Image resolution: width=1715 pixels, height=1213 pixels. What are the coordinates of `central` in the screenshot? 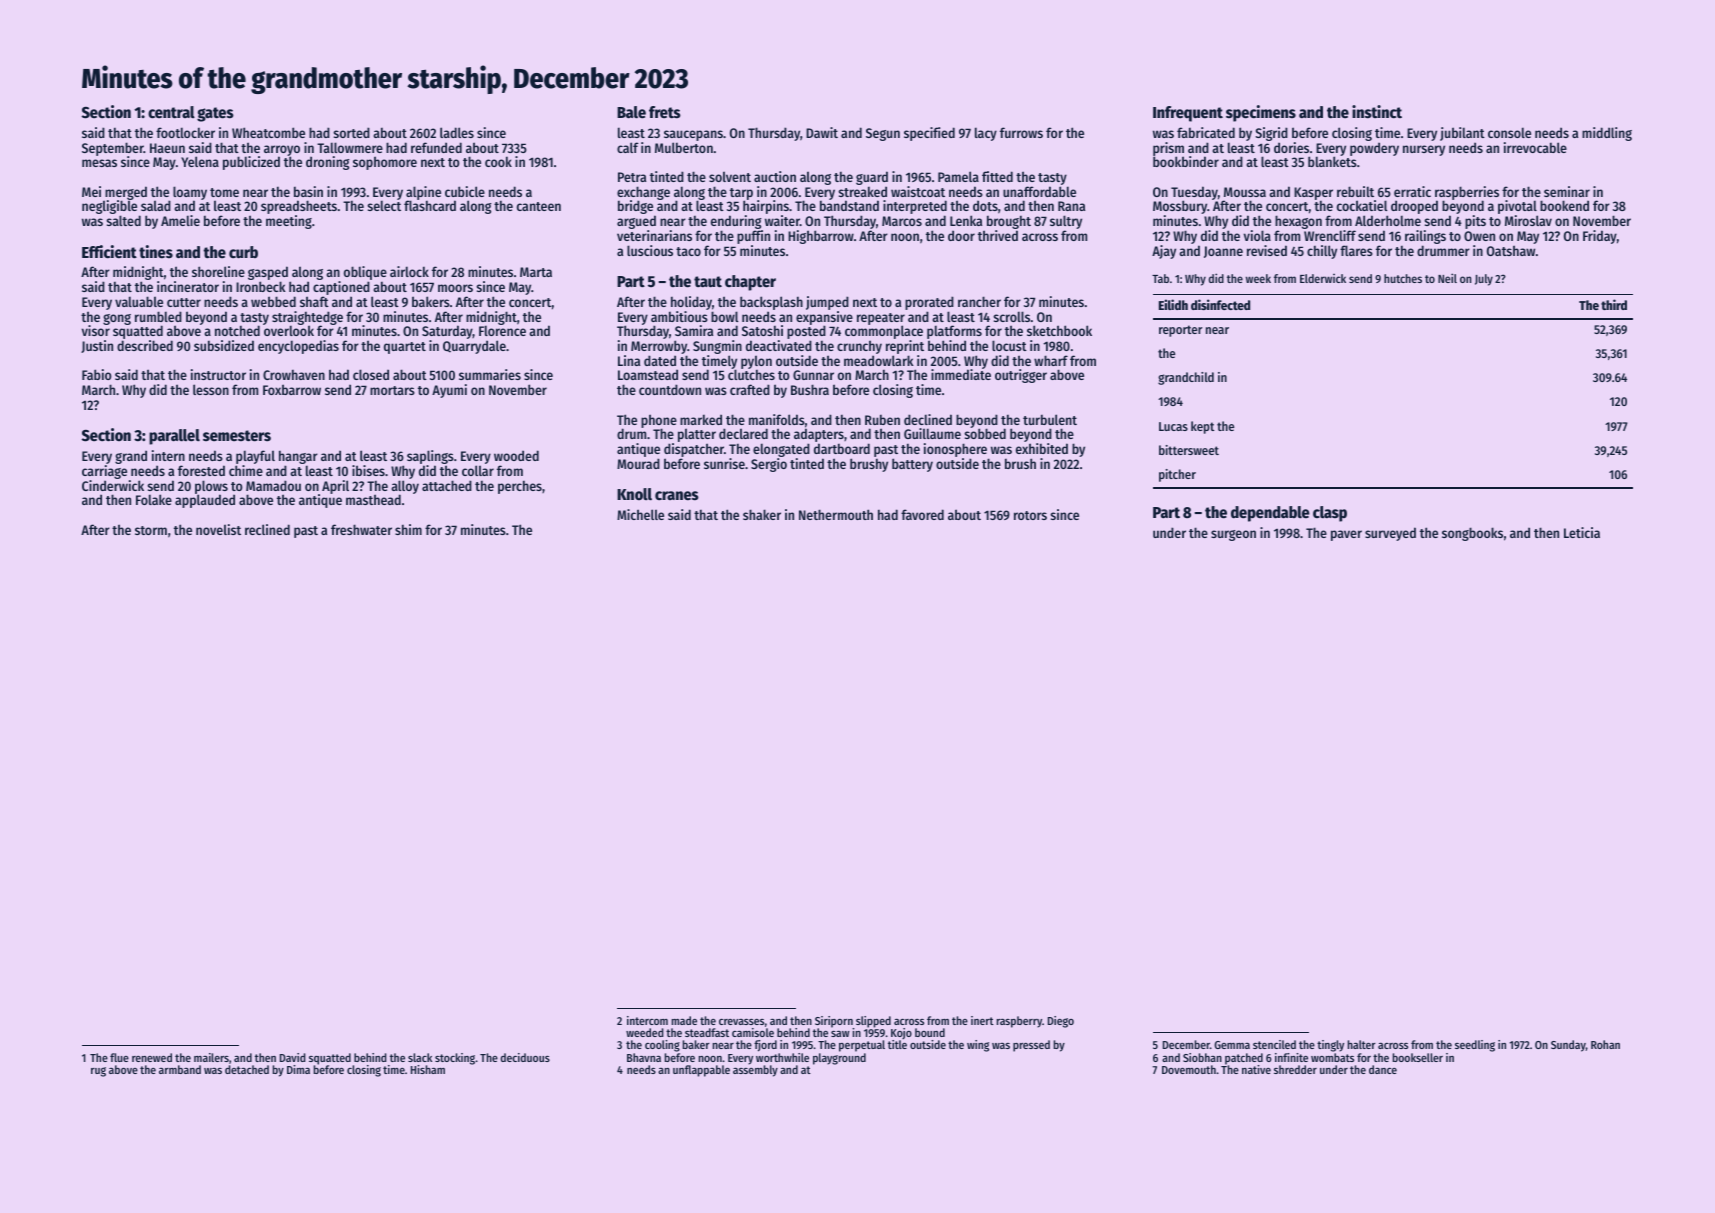 It's located at (171, 112).
